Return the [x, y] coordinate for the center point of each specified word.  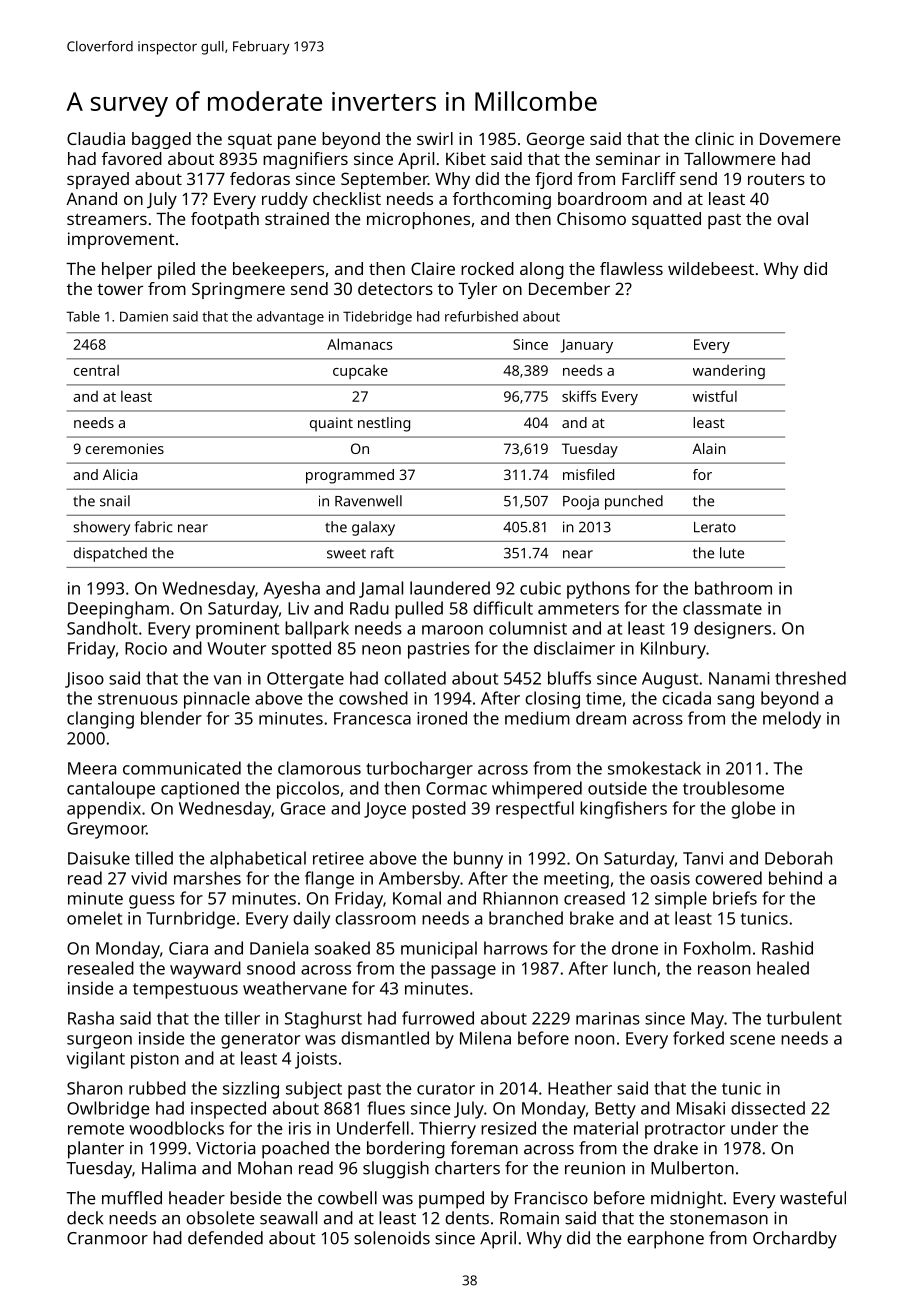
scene [752, 1040]
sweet [346, 554]
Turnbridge [191, 920]
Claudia [96, 138]
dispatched [110, 554]
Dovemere [800, 139]
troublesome [733, 788]
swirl [435, 138]
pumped [451, 1200]
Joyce [385, 810]
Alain [709, 448]
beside [256, 1198]
